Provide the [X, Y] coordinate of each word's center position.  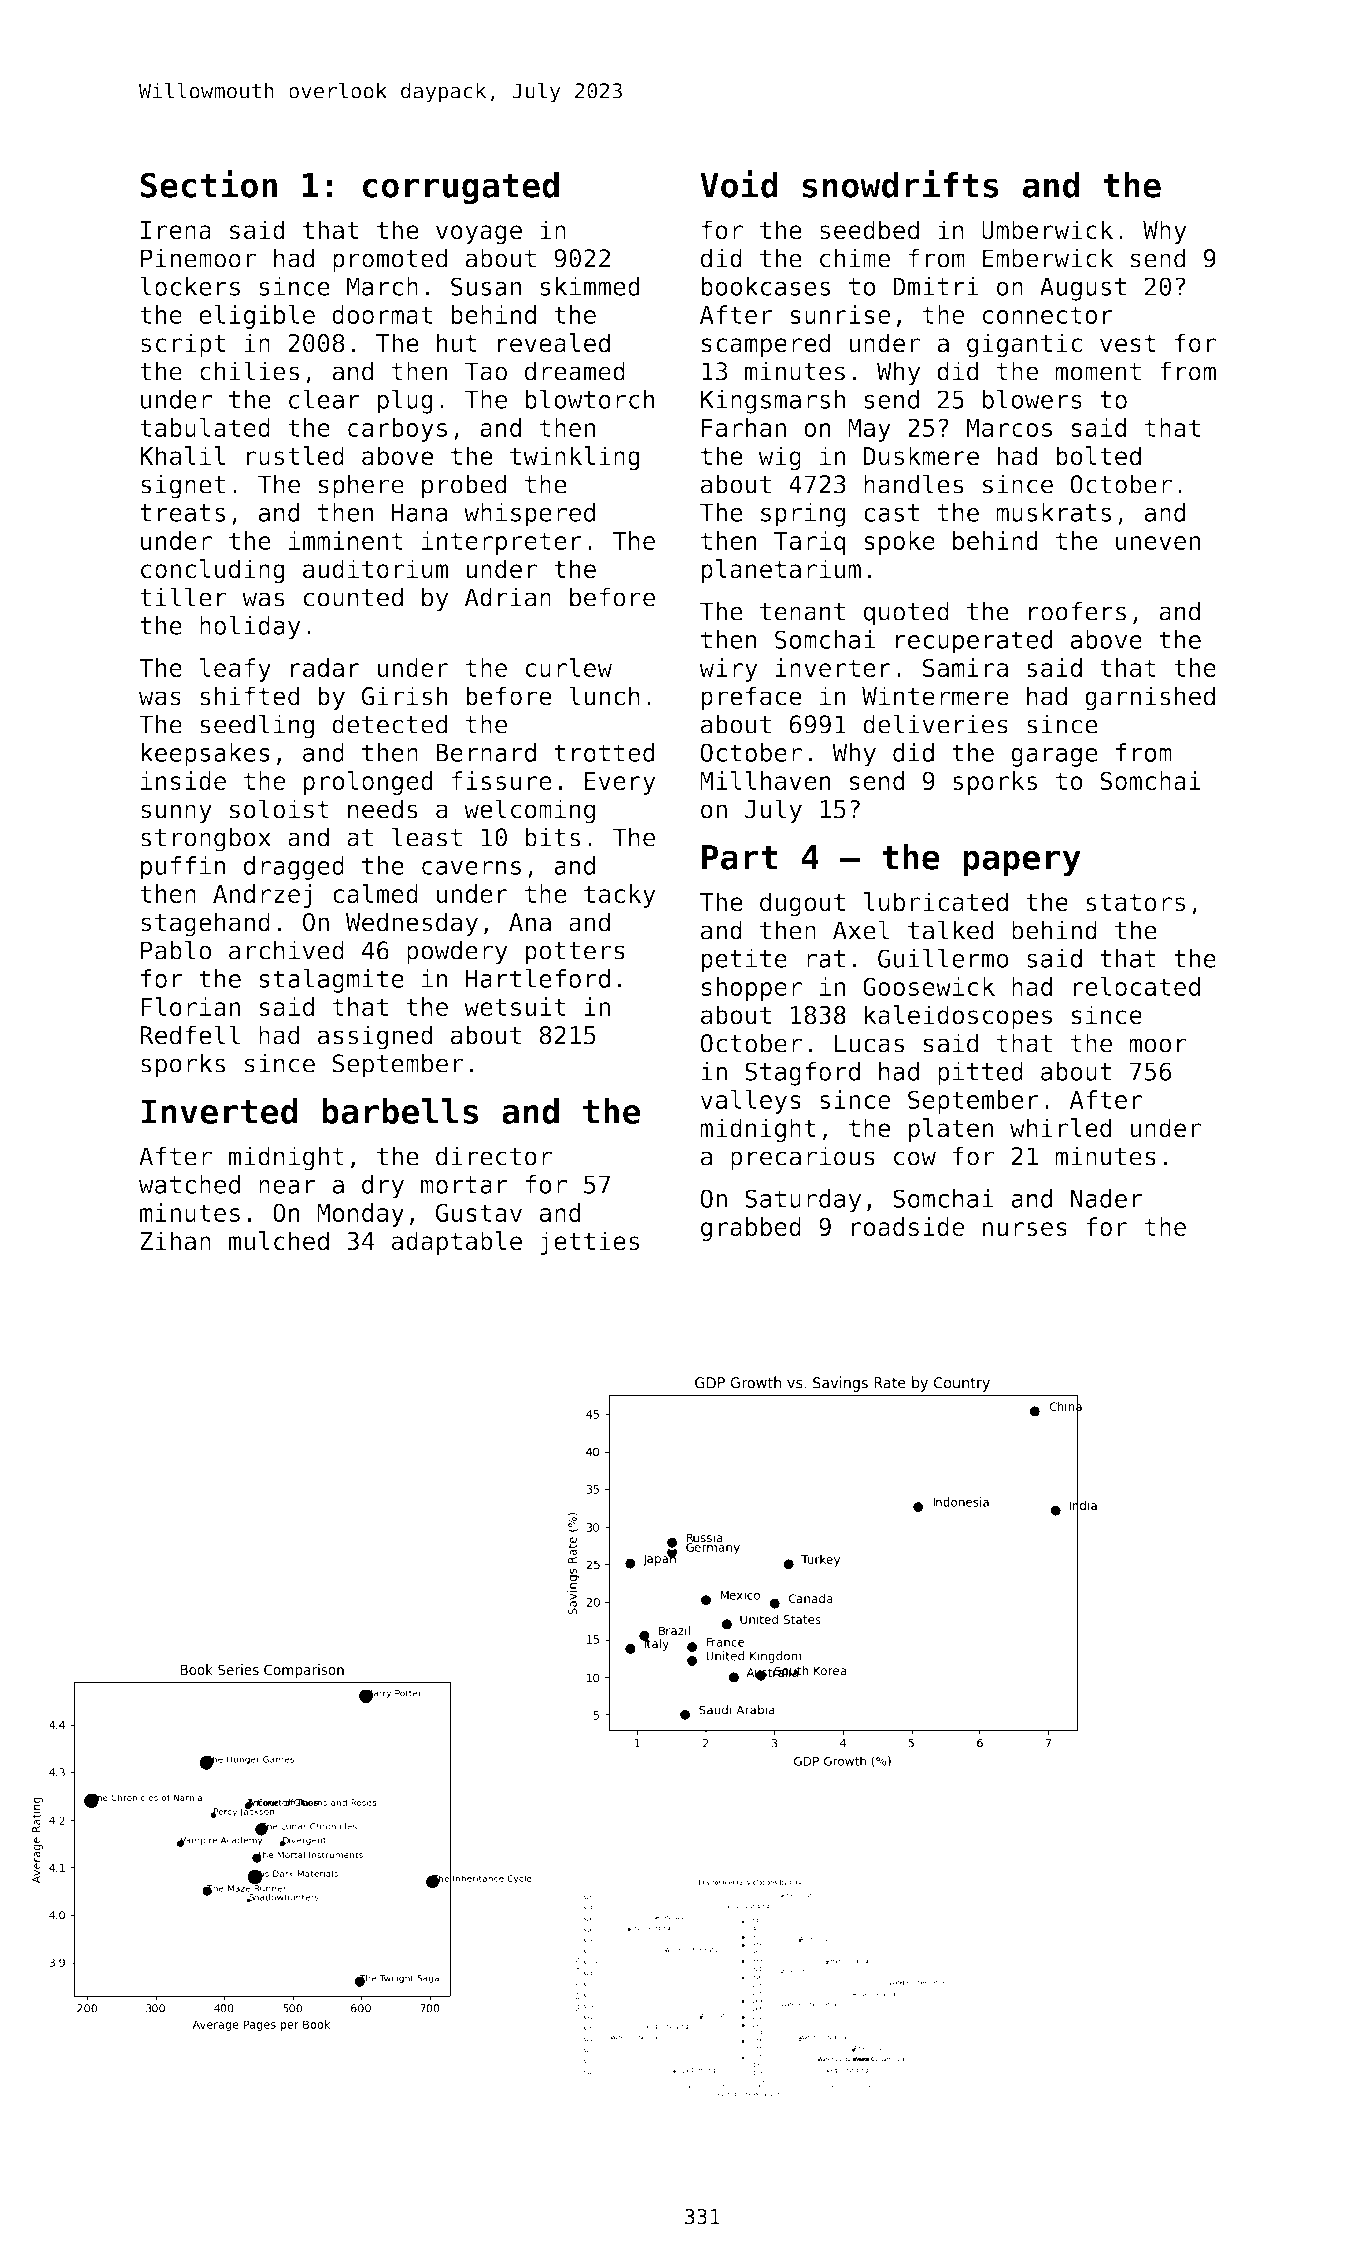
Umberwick [1047, 230]
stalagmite [331, 981]
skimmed [590, 286]
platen [951, 1130]
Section [209, 184]
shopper [752, 989]
